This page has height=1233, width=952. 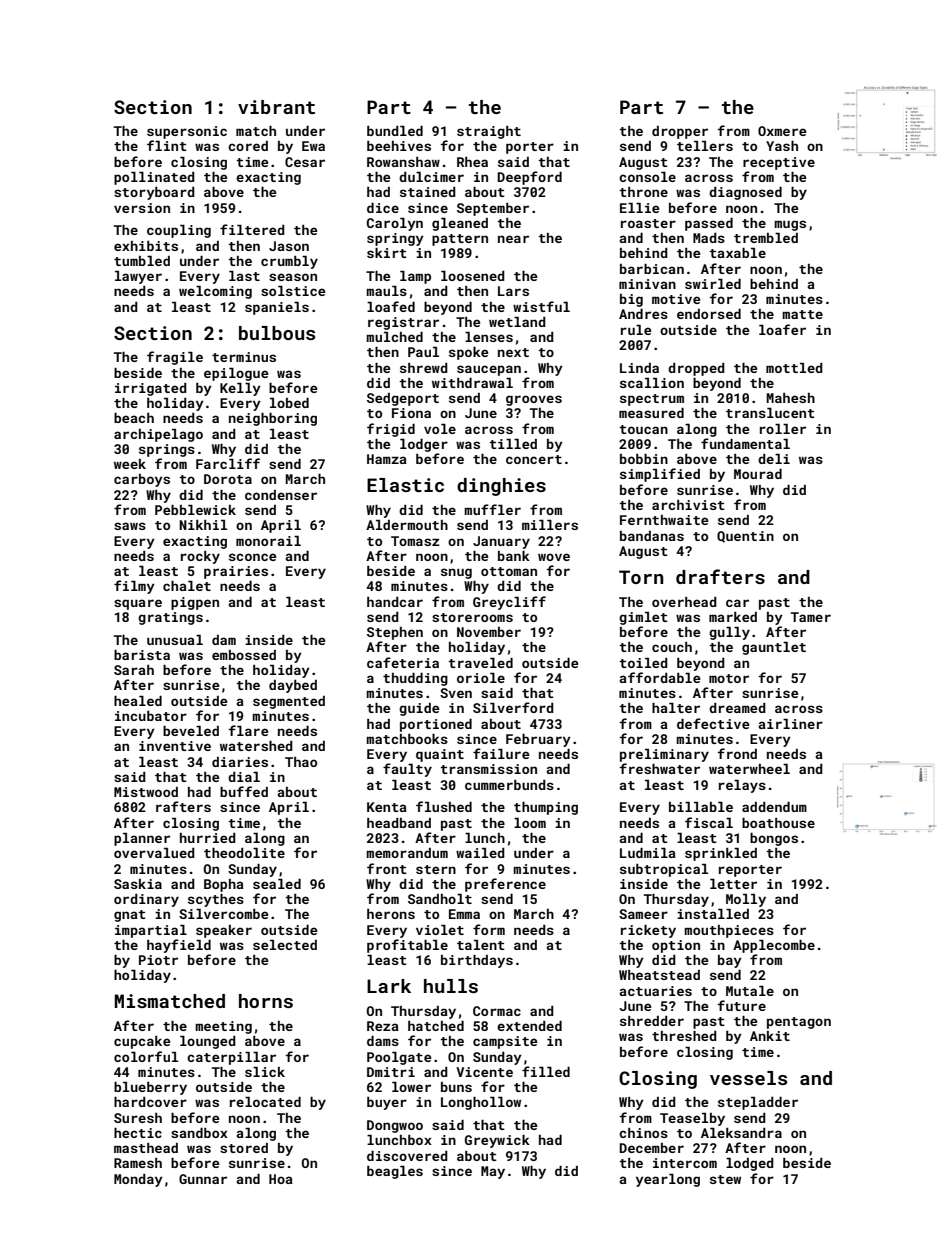 What do you see at coordinates (240, 389) in the page?
I see `Kelly` at bounding box center [240, 389].
